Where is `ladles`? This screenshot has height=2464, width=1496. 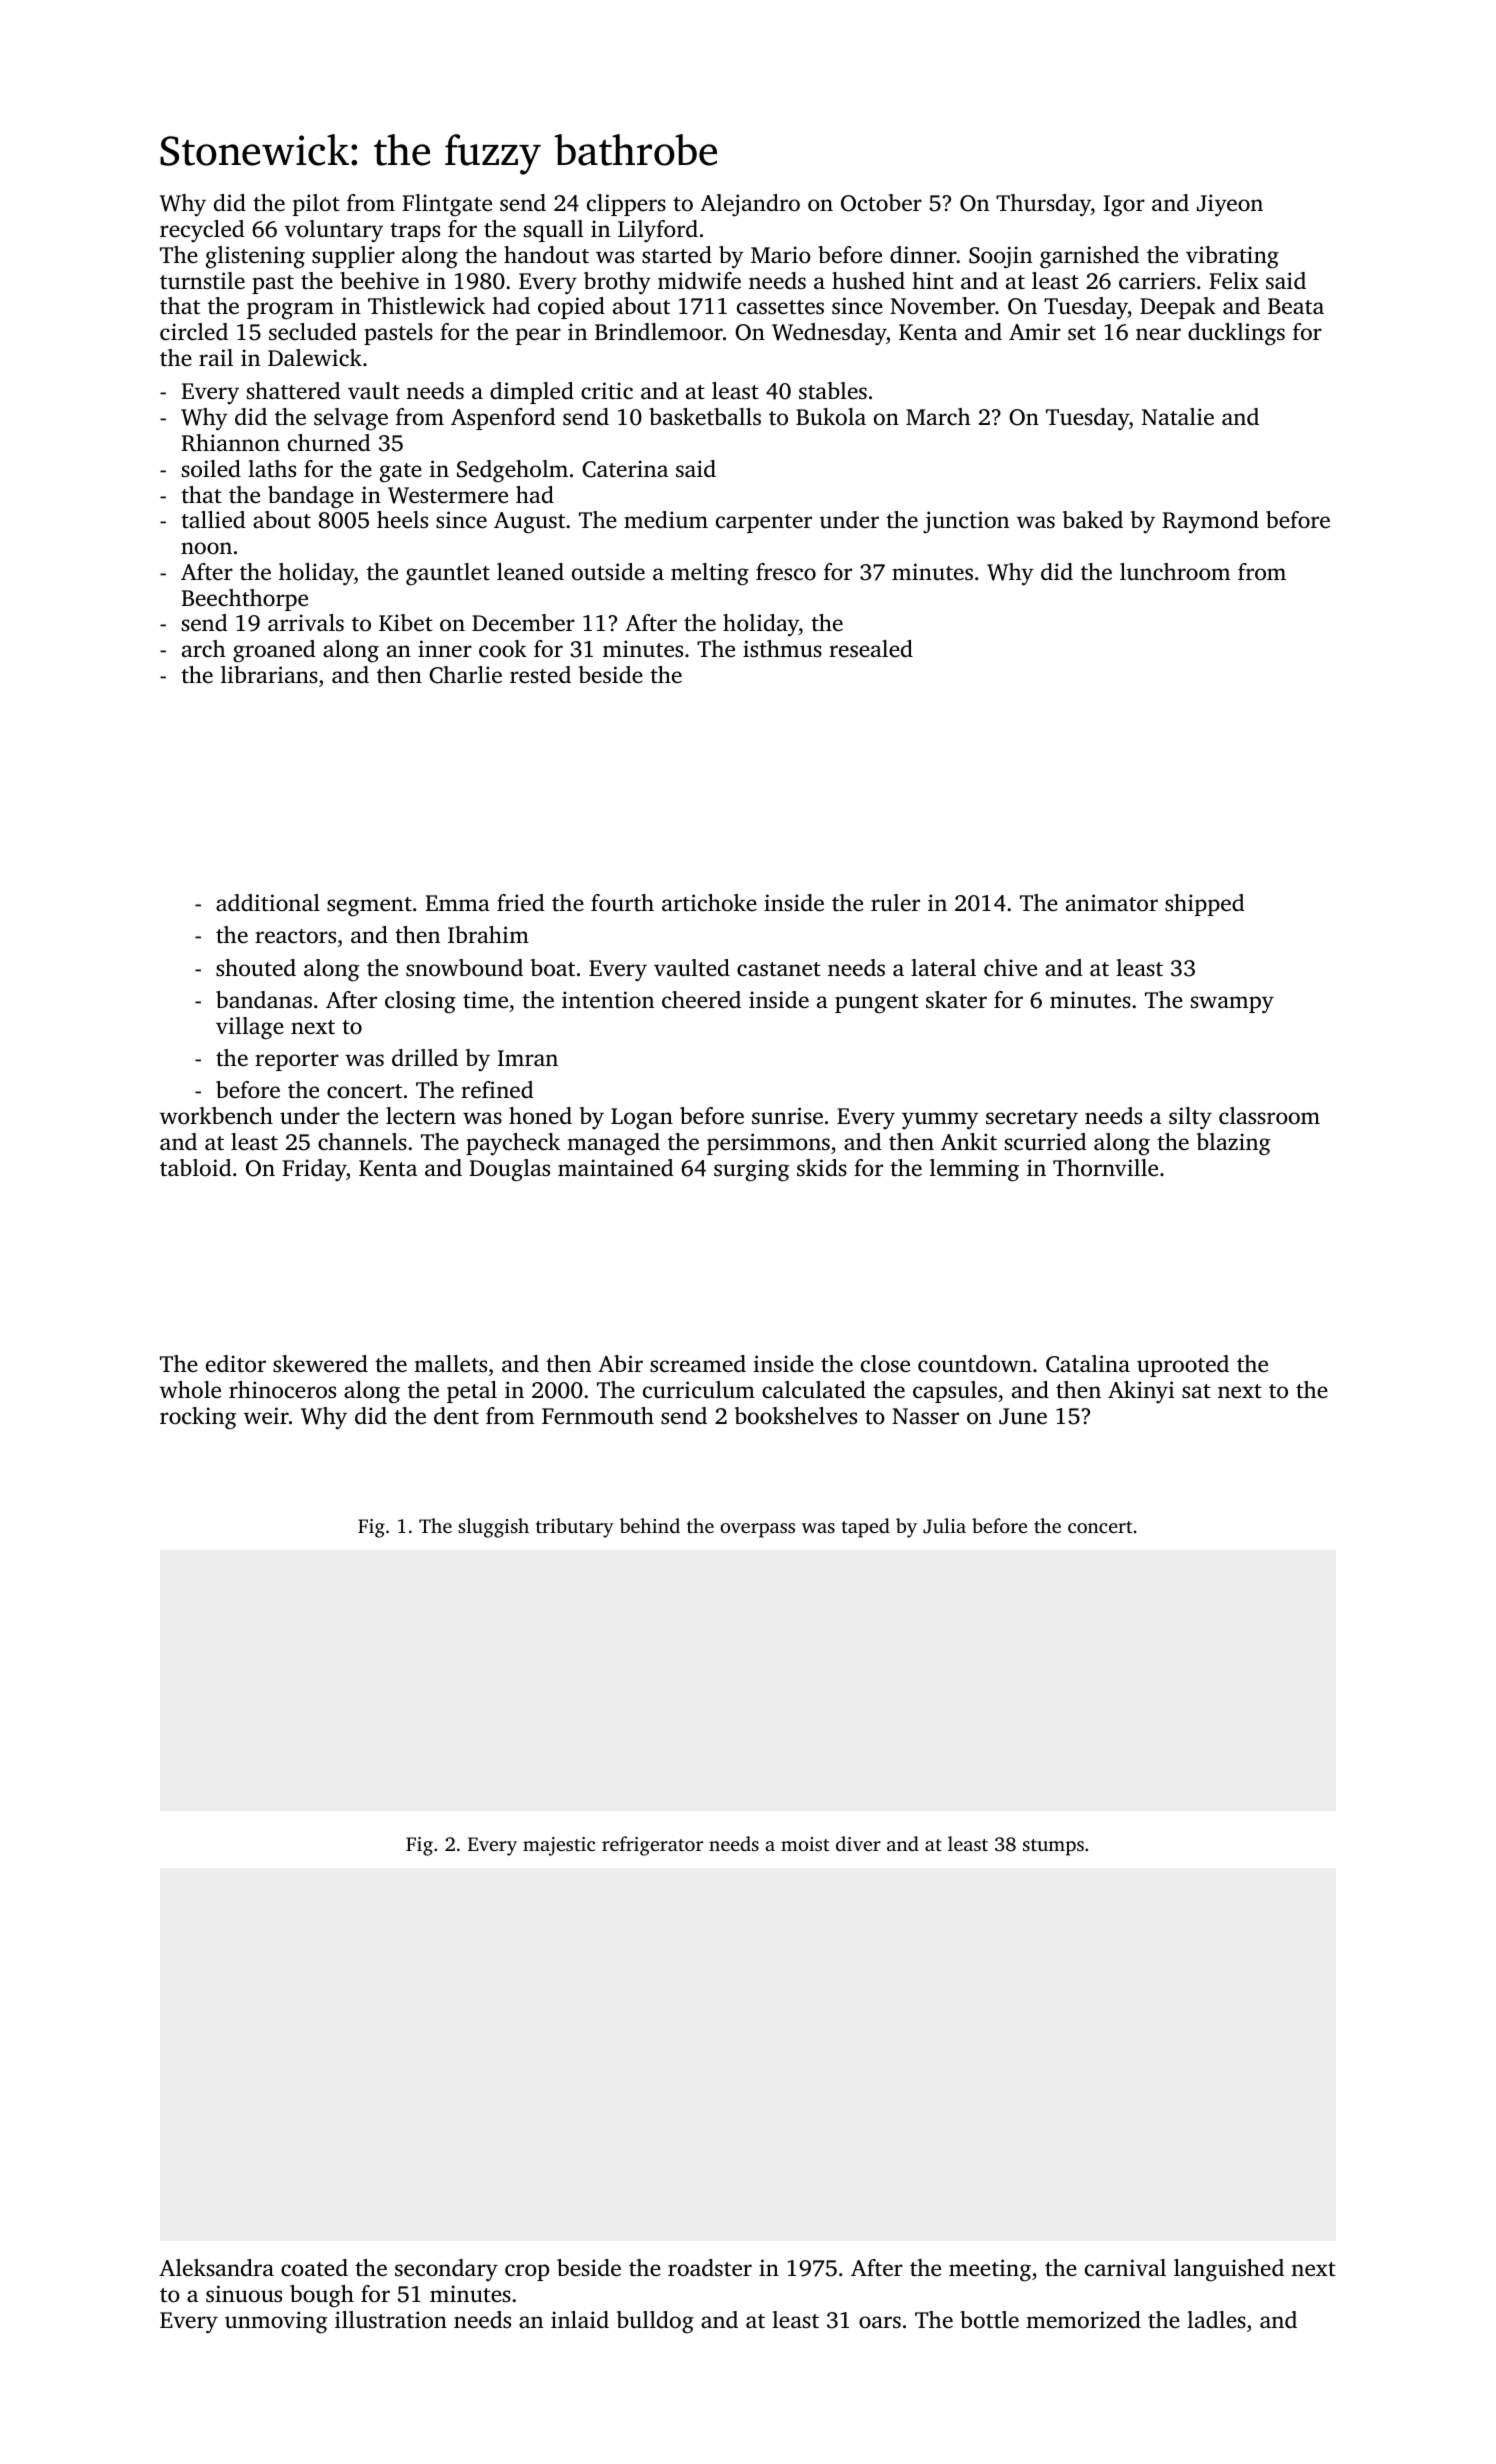
ladles is located at coordinates (1216, 2319).
